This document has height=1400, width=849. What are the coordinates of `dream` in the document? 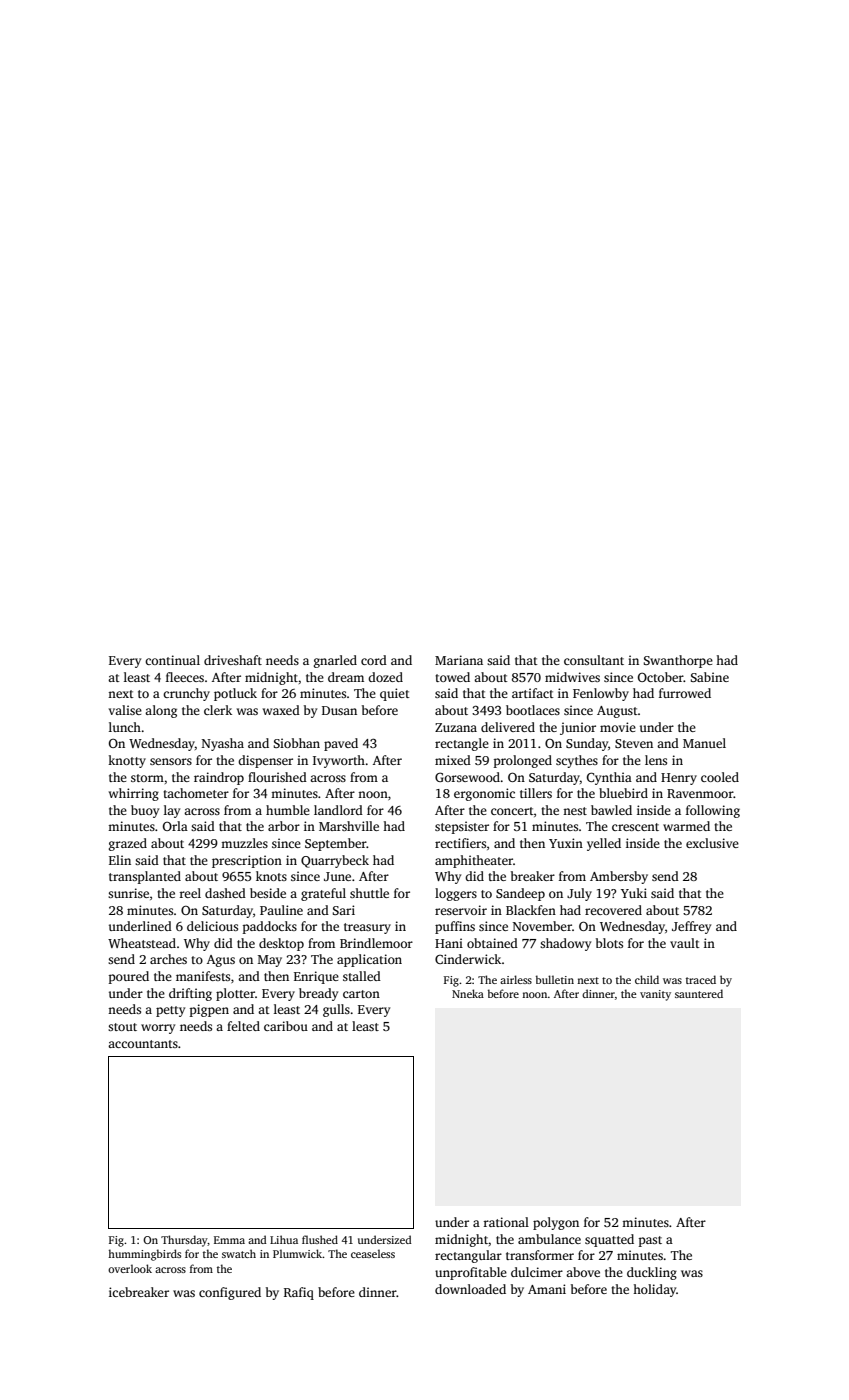 It's located at (346, 677).
